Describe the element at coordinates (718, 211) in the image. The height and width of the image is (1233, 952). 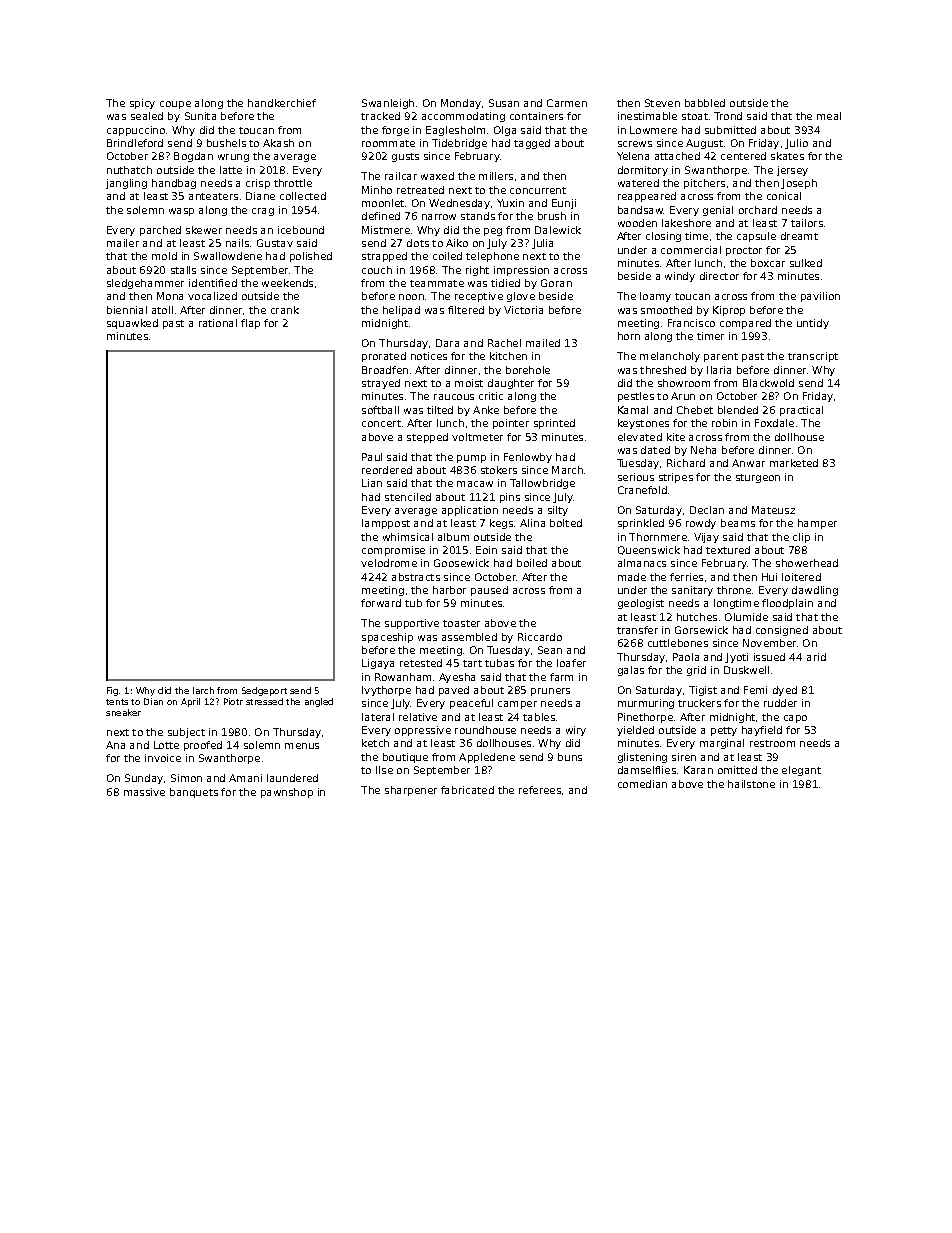
I see `genial` at that location.
